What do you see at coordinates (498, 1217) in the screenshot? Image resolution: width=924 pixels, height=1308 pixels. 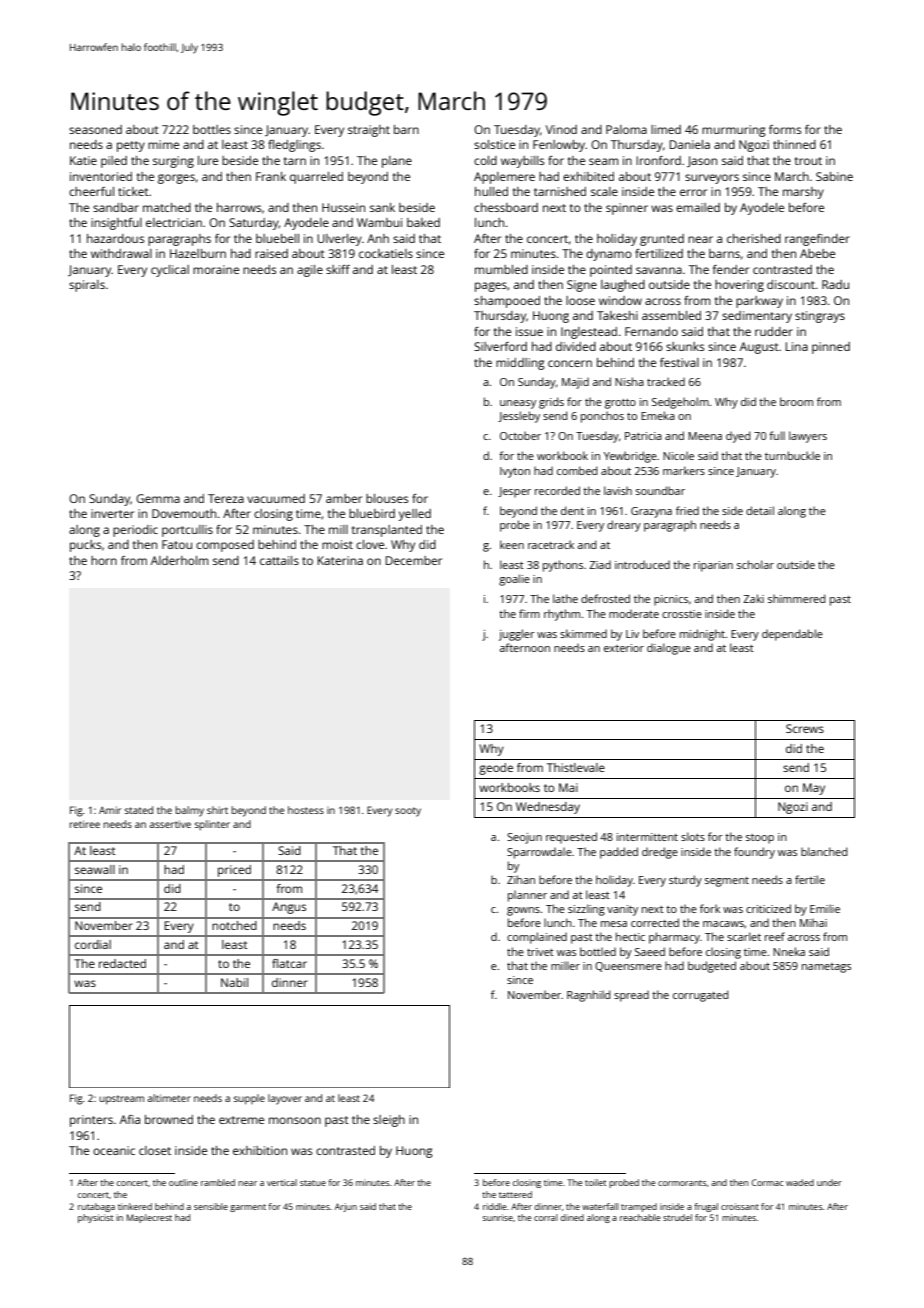 I see `sunrise` at bounding box center [498, 1217].
